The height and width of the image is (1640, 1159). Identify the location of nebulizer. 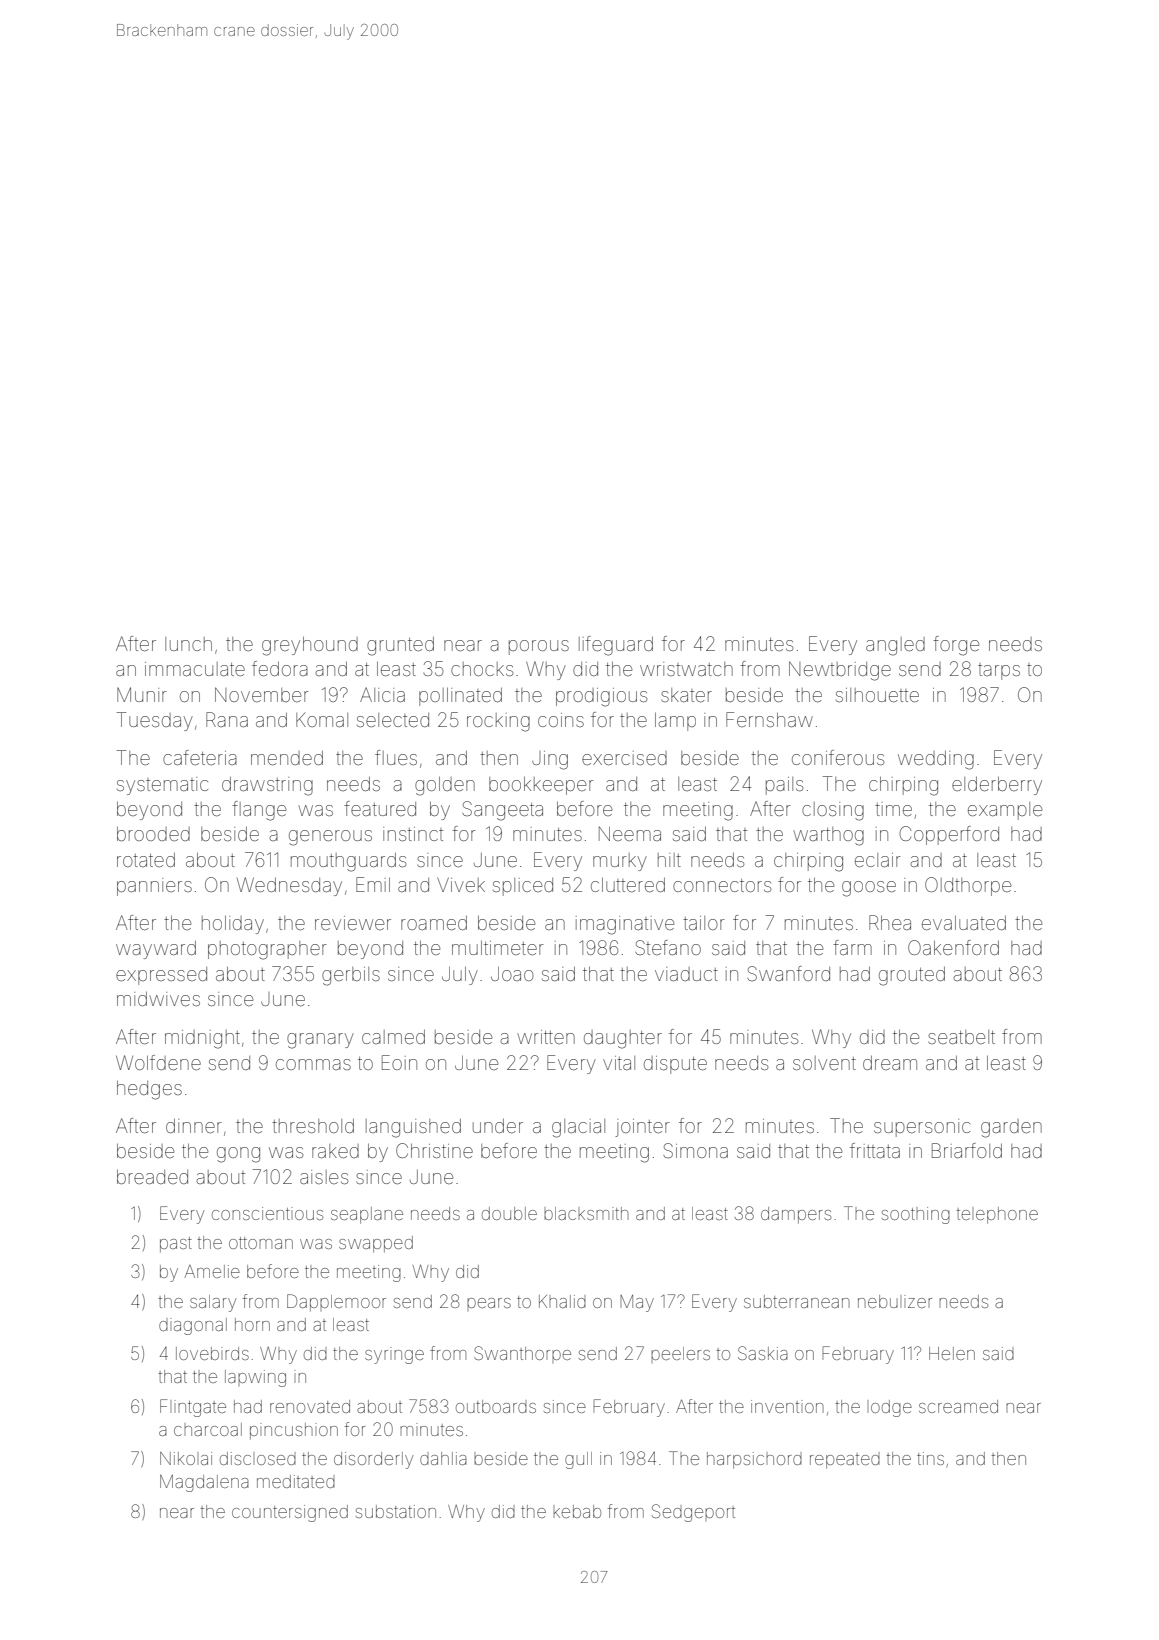
(895, 1301).
